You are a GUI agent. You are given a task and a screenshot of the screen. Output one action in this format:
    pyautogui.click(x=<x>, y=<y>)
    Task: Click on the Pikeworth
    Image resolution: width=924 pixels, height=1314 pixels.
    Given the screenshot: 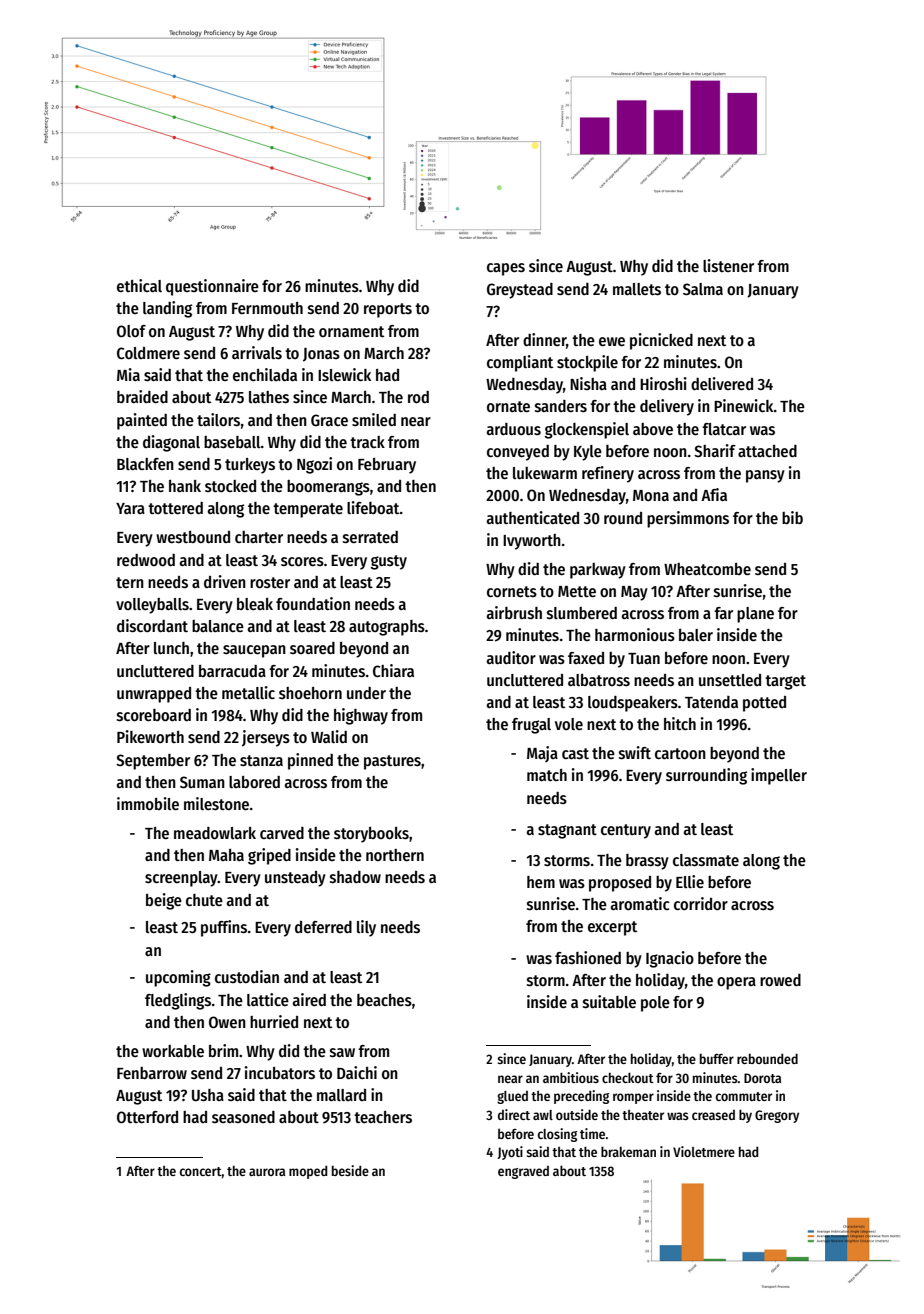 What is the action you would take?
    pyautogui.click(x=150, y=736)
